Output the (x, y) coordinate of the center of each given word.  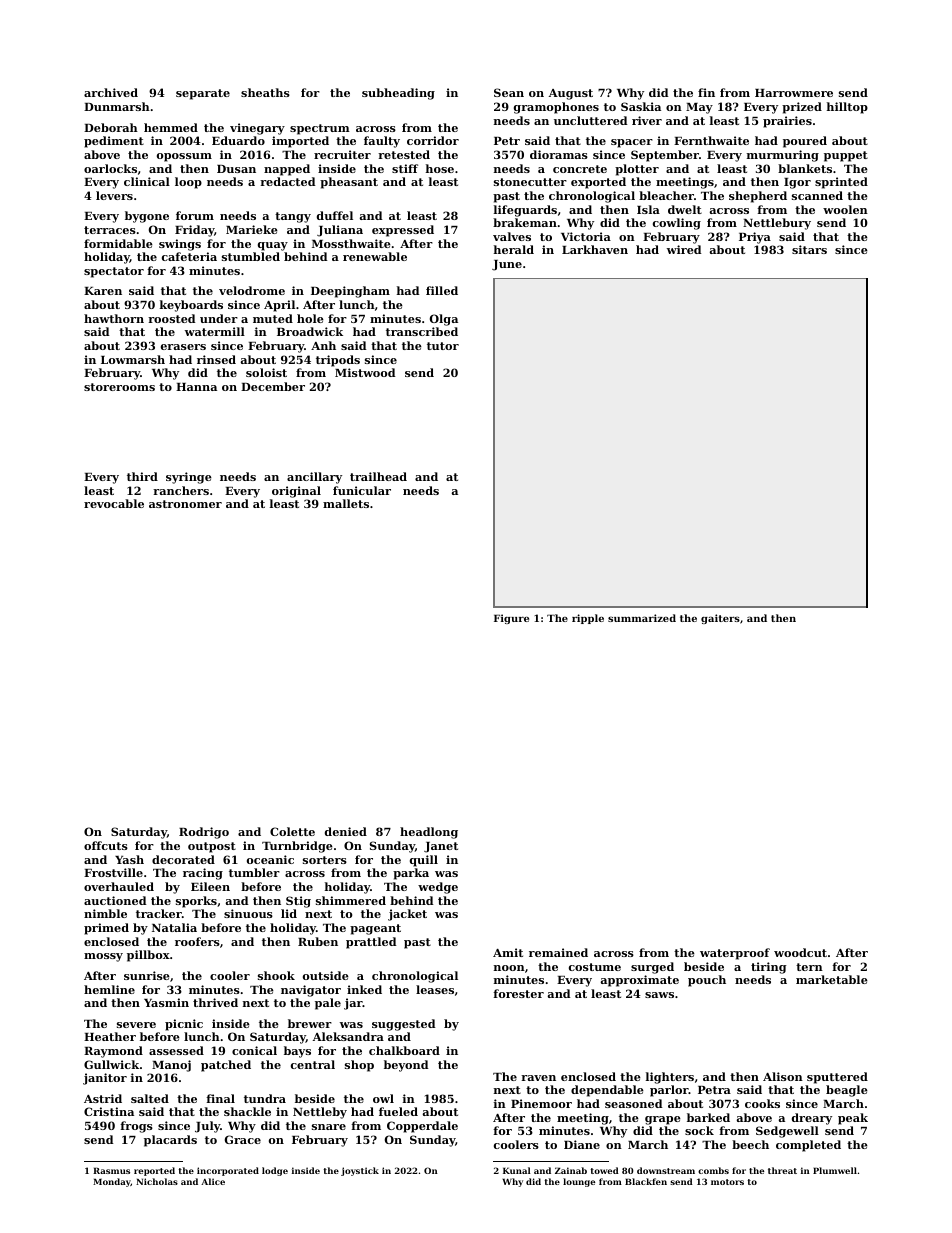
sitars (809, 249)
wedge (438, 888)
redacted (288, 181)
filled (442, 290)
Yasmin (166, 1002)
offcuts (106, 845)
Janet (441, 847)
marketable (832, 979)
